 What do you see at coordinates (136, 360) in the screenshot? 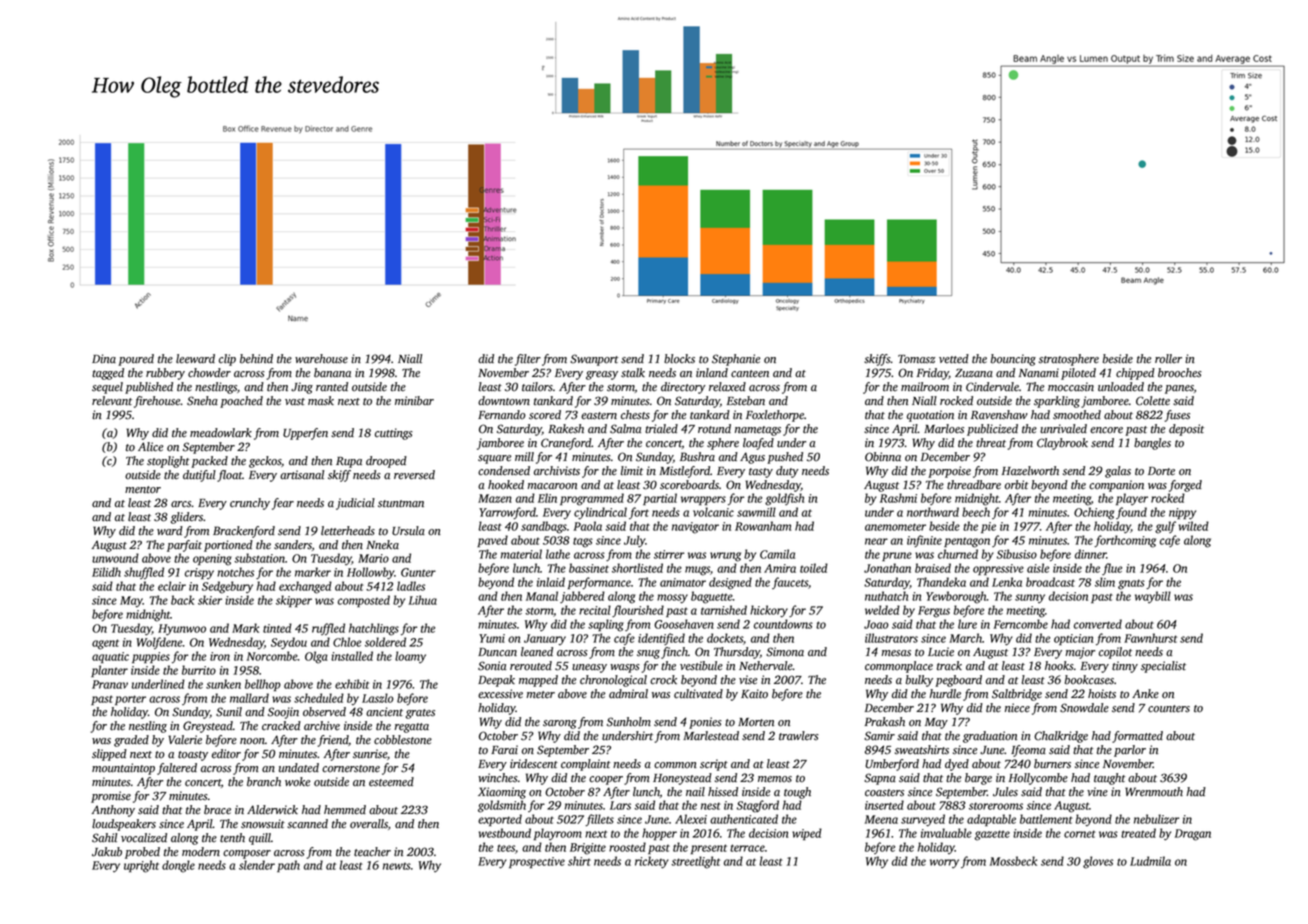
I see `poured` at bounding box center [136, 360].
